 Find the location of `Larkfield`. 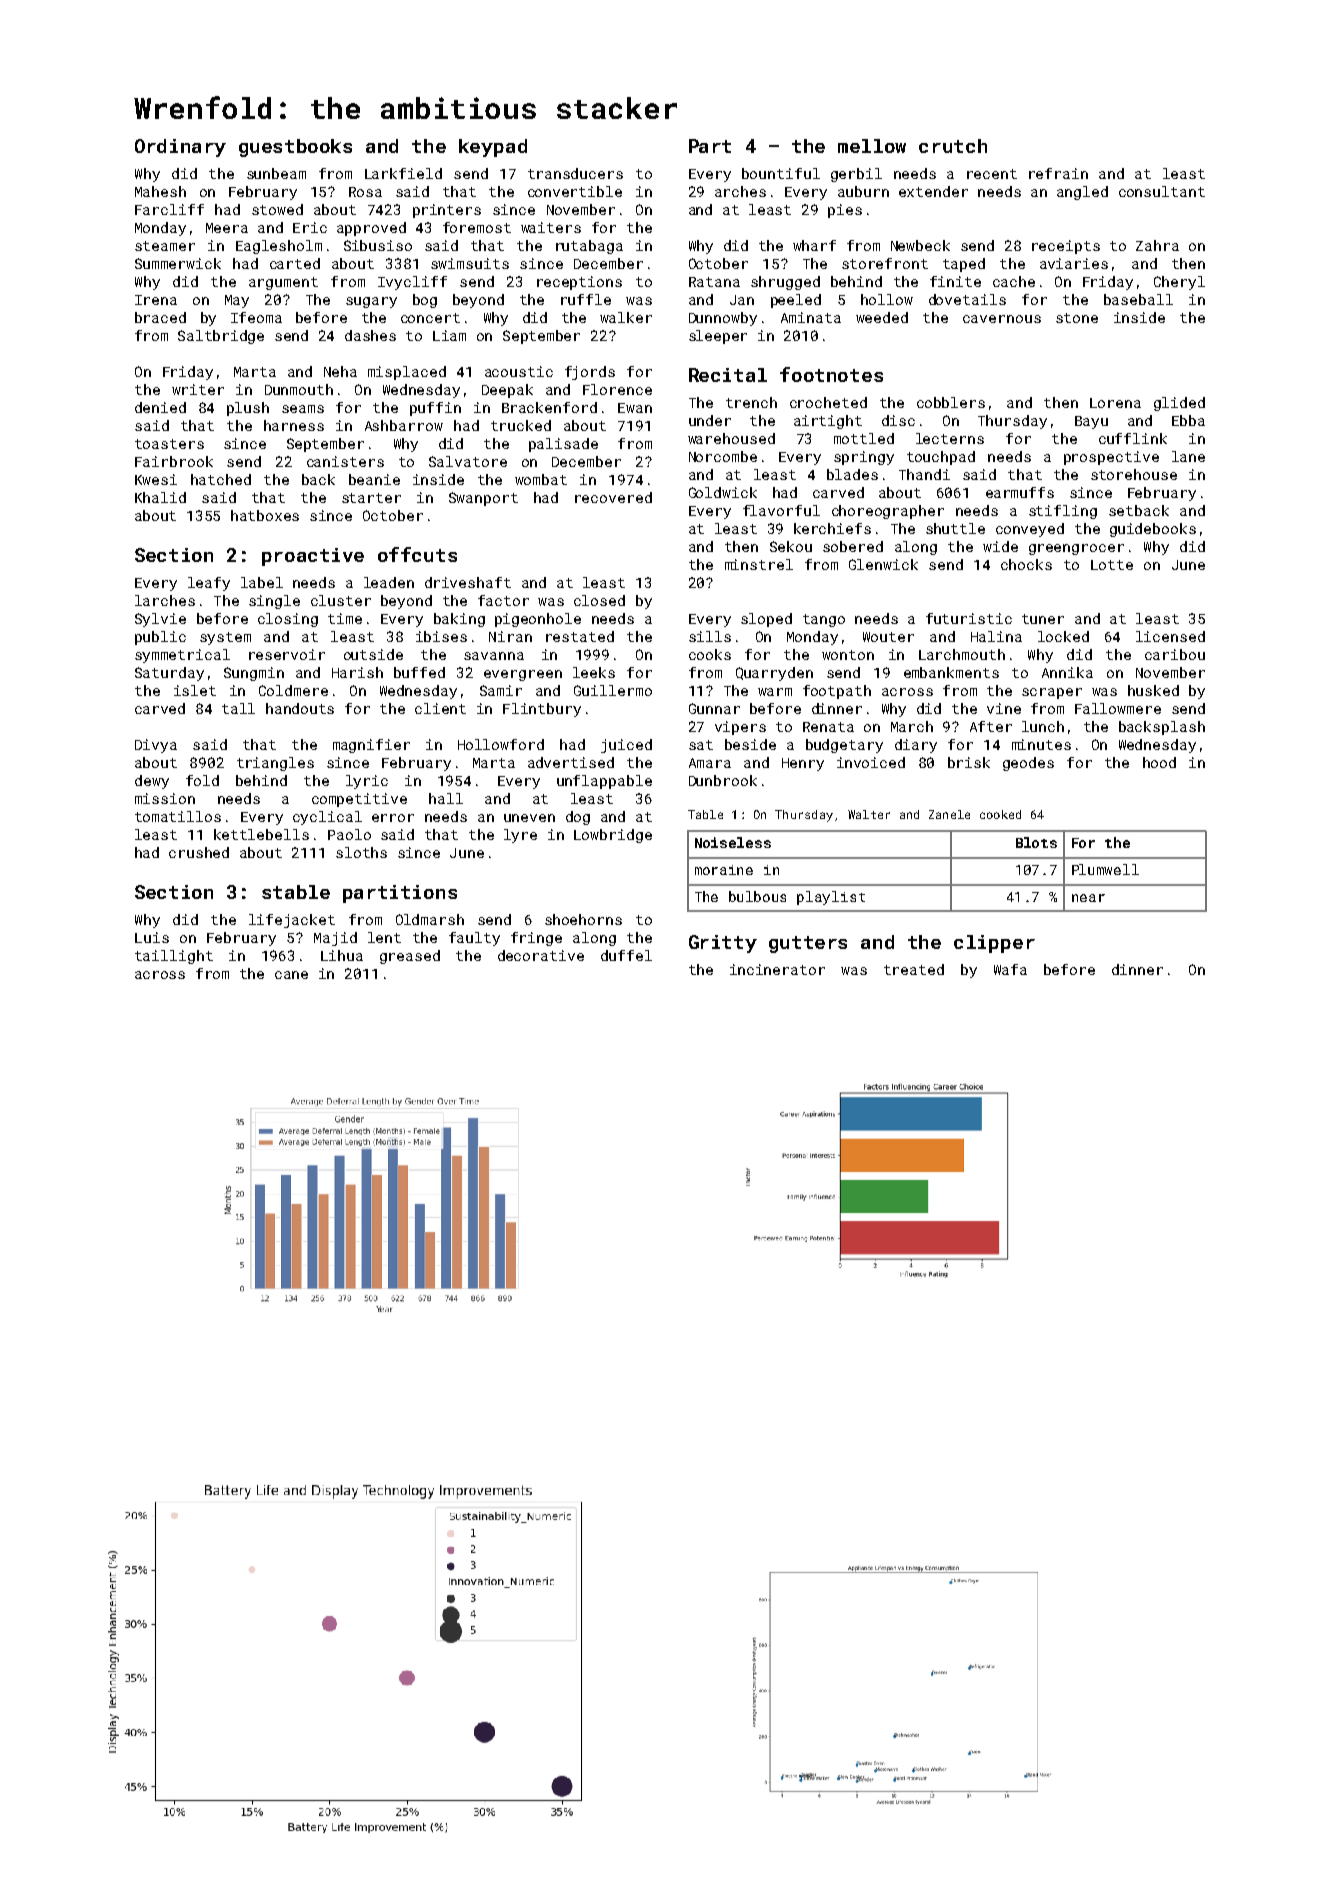

Larkfield is located at coordinates (403, 173).
